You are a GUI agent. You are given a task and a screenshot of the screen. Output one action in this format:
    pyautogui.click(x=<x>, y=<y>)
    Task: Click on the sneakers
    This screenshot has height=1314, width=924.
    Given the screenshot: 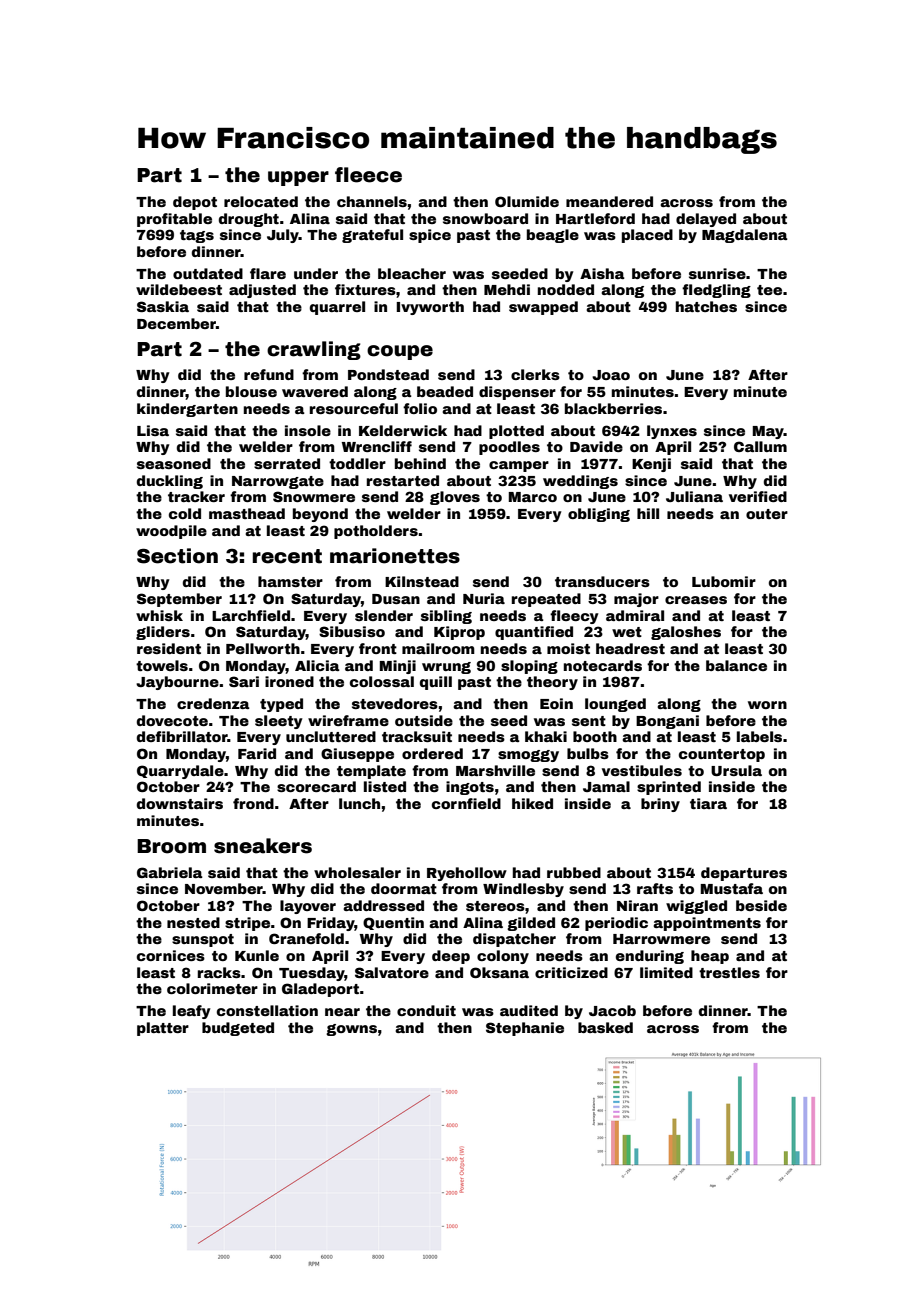 What is the action you would take?
    pyautogui.click(x=263, y=846)
